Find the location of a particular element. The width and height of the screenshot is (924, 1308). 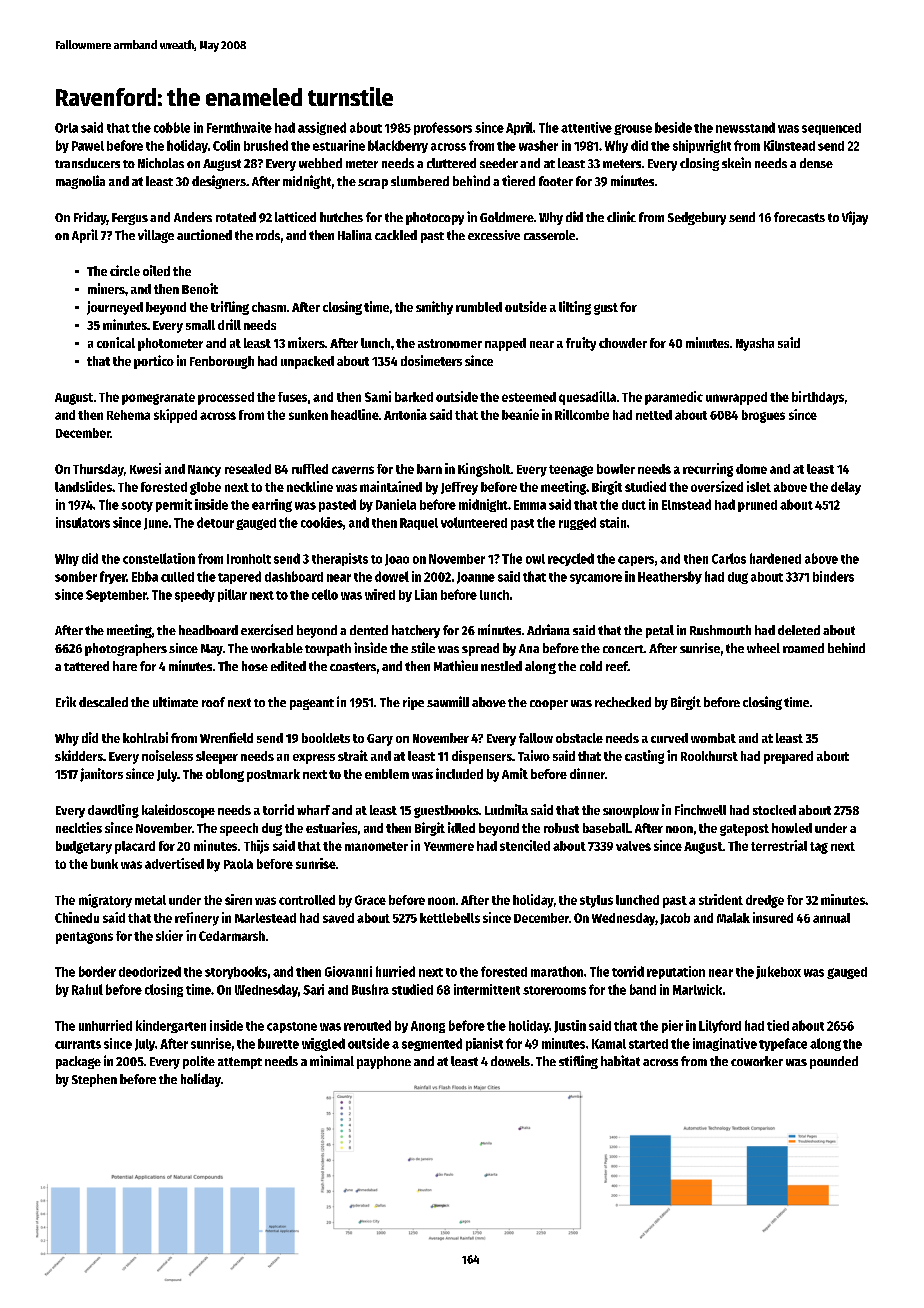

Fernthwaite is located at coordinates (239, 127).
